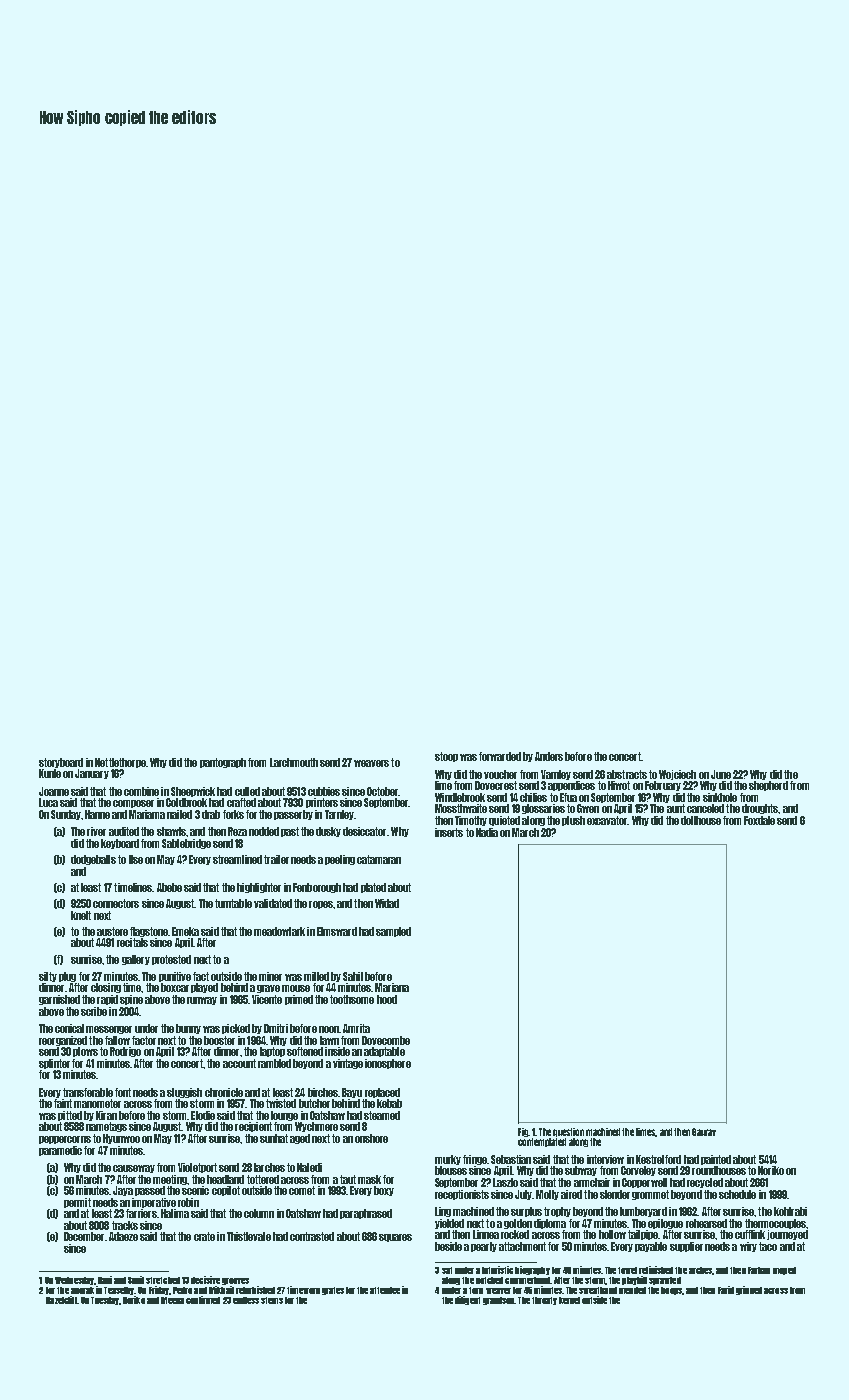  What do you see at coordinates (125, 1052) in the image?
I see `Rodrigo` at bounding box center [125, 1052].
